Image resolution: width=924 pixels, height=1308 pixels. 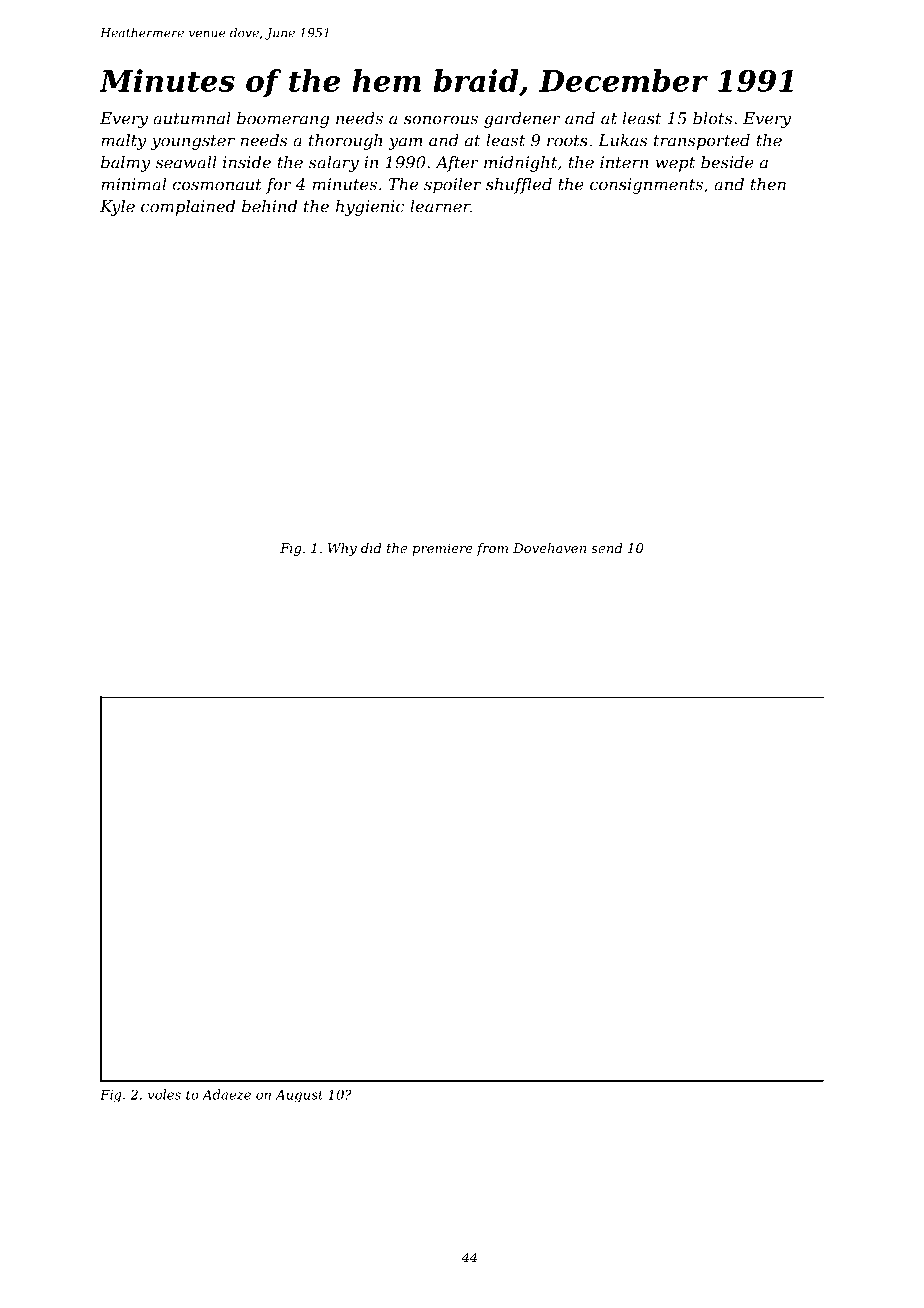 What do you see at coordinates (164, 1094) in the screenshot?
I see `voles` at bounding box center [164, 1094].
